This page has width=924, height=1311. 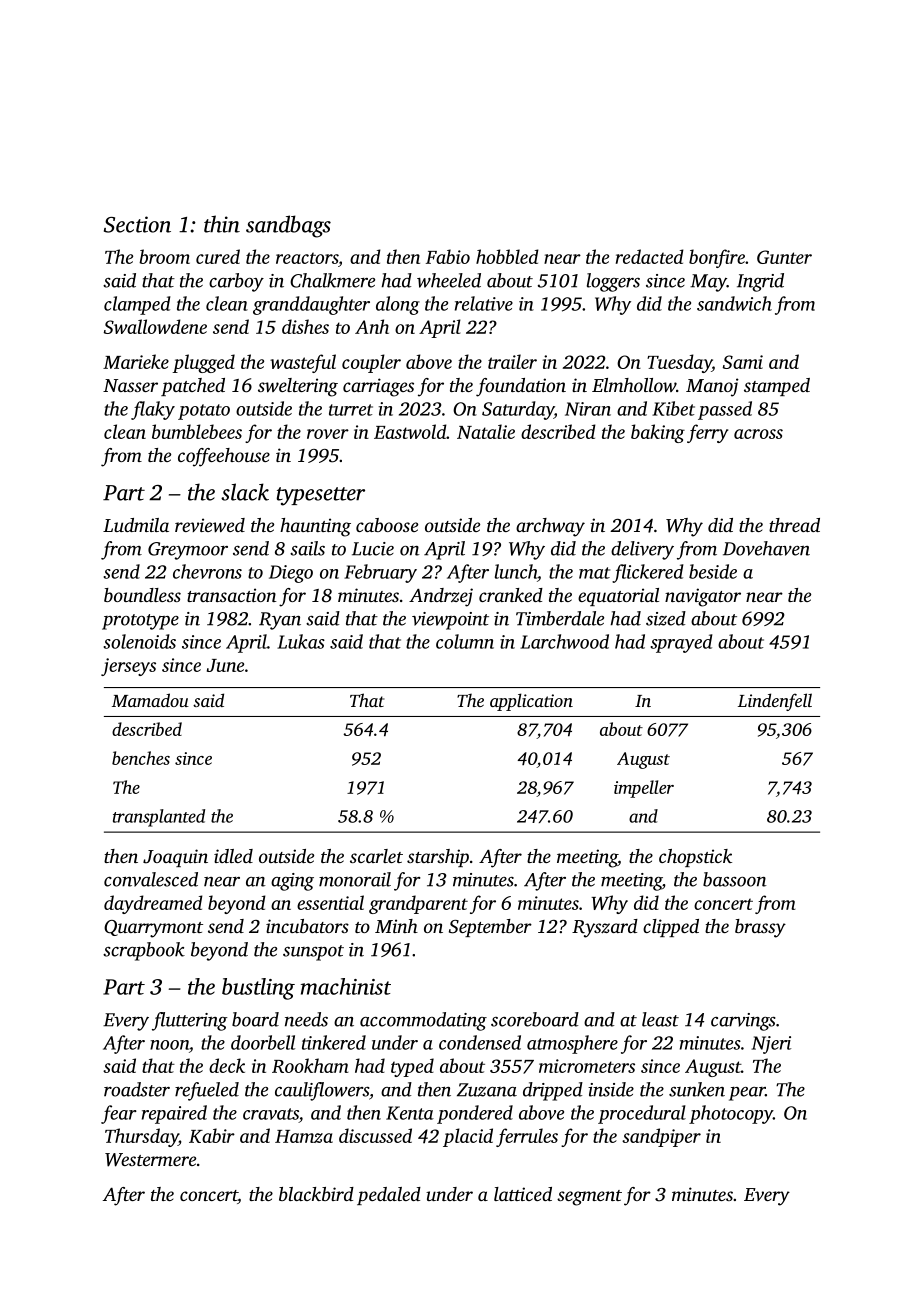 I want to click on Westermere, so click(x=150, y=1160).
